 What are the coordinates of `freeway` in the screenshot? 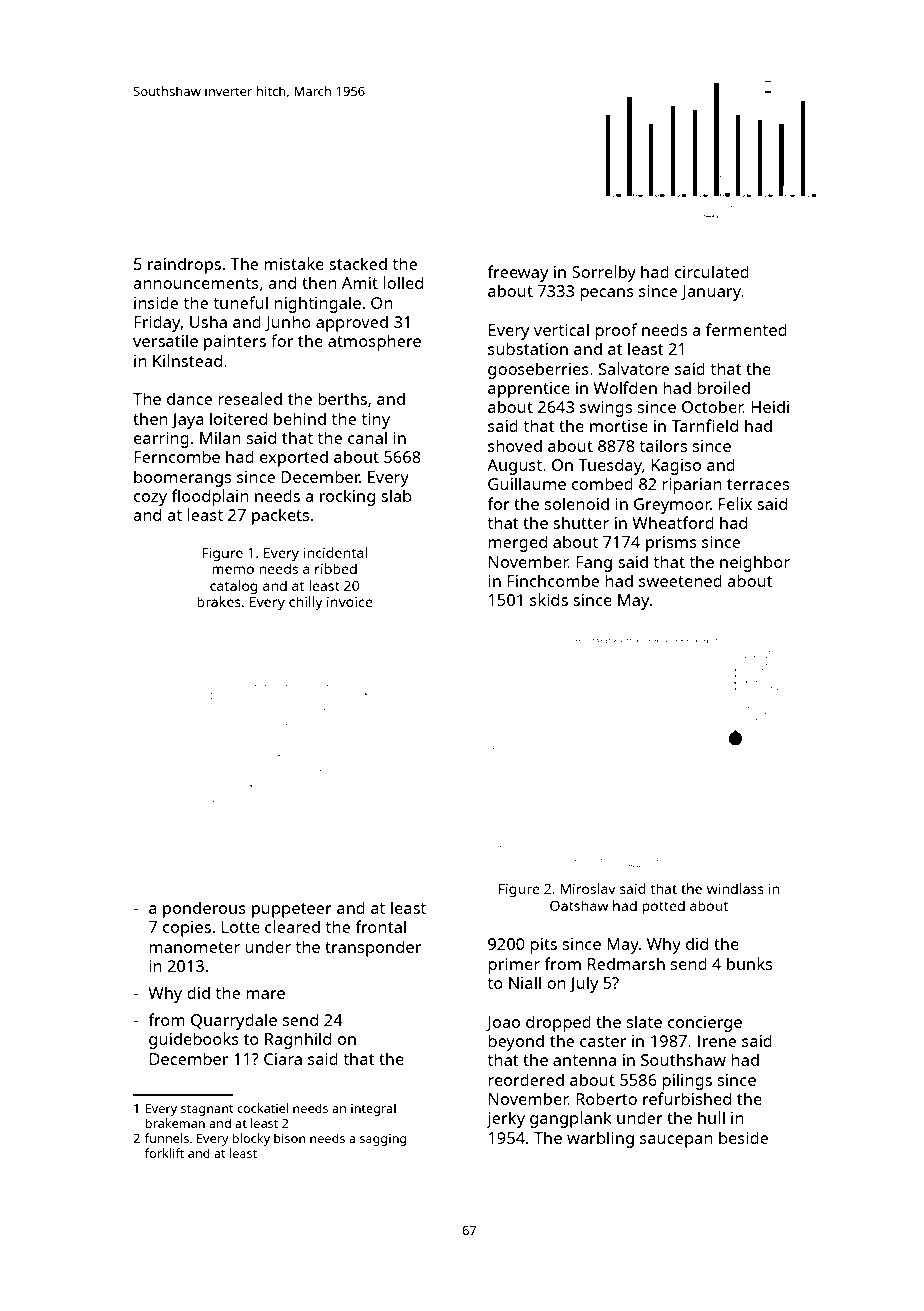 It's located at (518, 273).
